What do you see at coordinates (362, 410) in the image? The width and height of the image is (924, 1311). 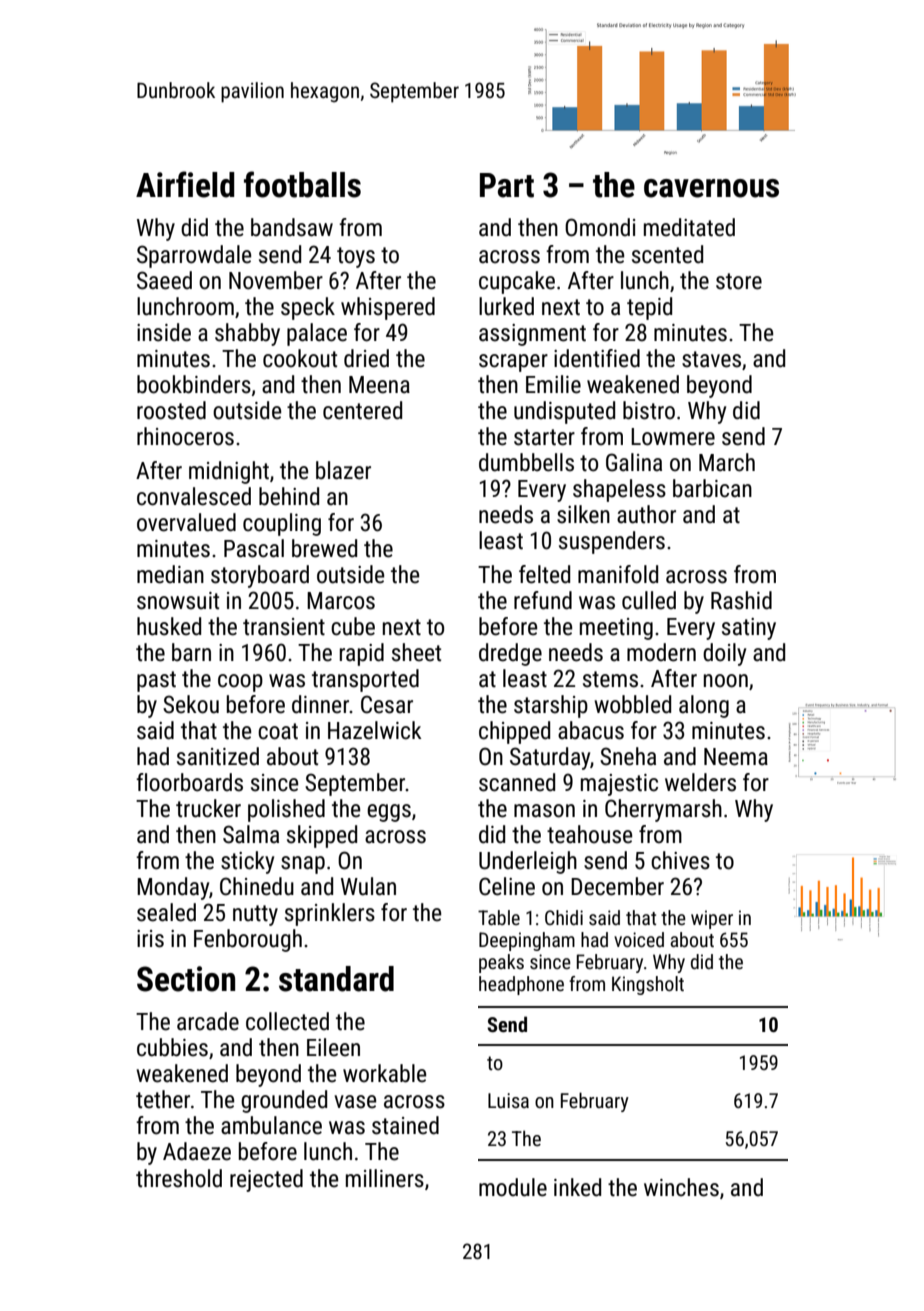 I see `centered` at bounding box center [362, 410].
